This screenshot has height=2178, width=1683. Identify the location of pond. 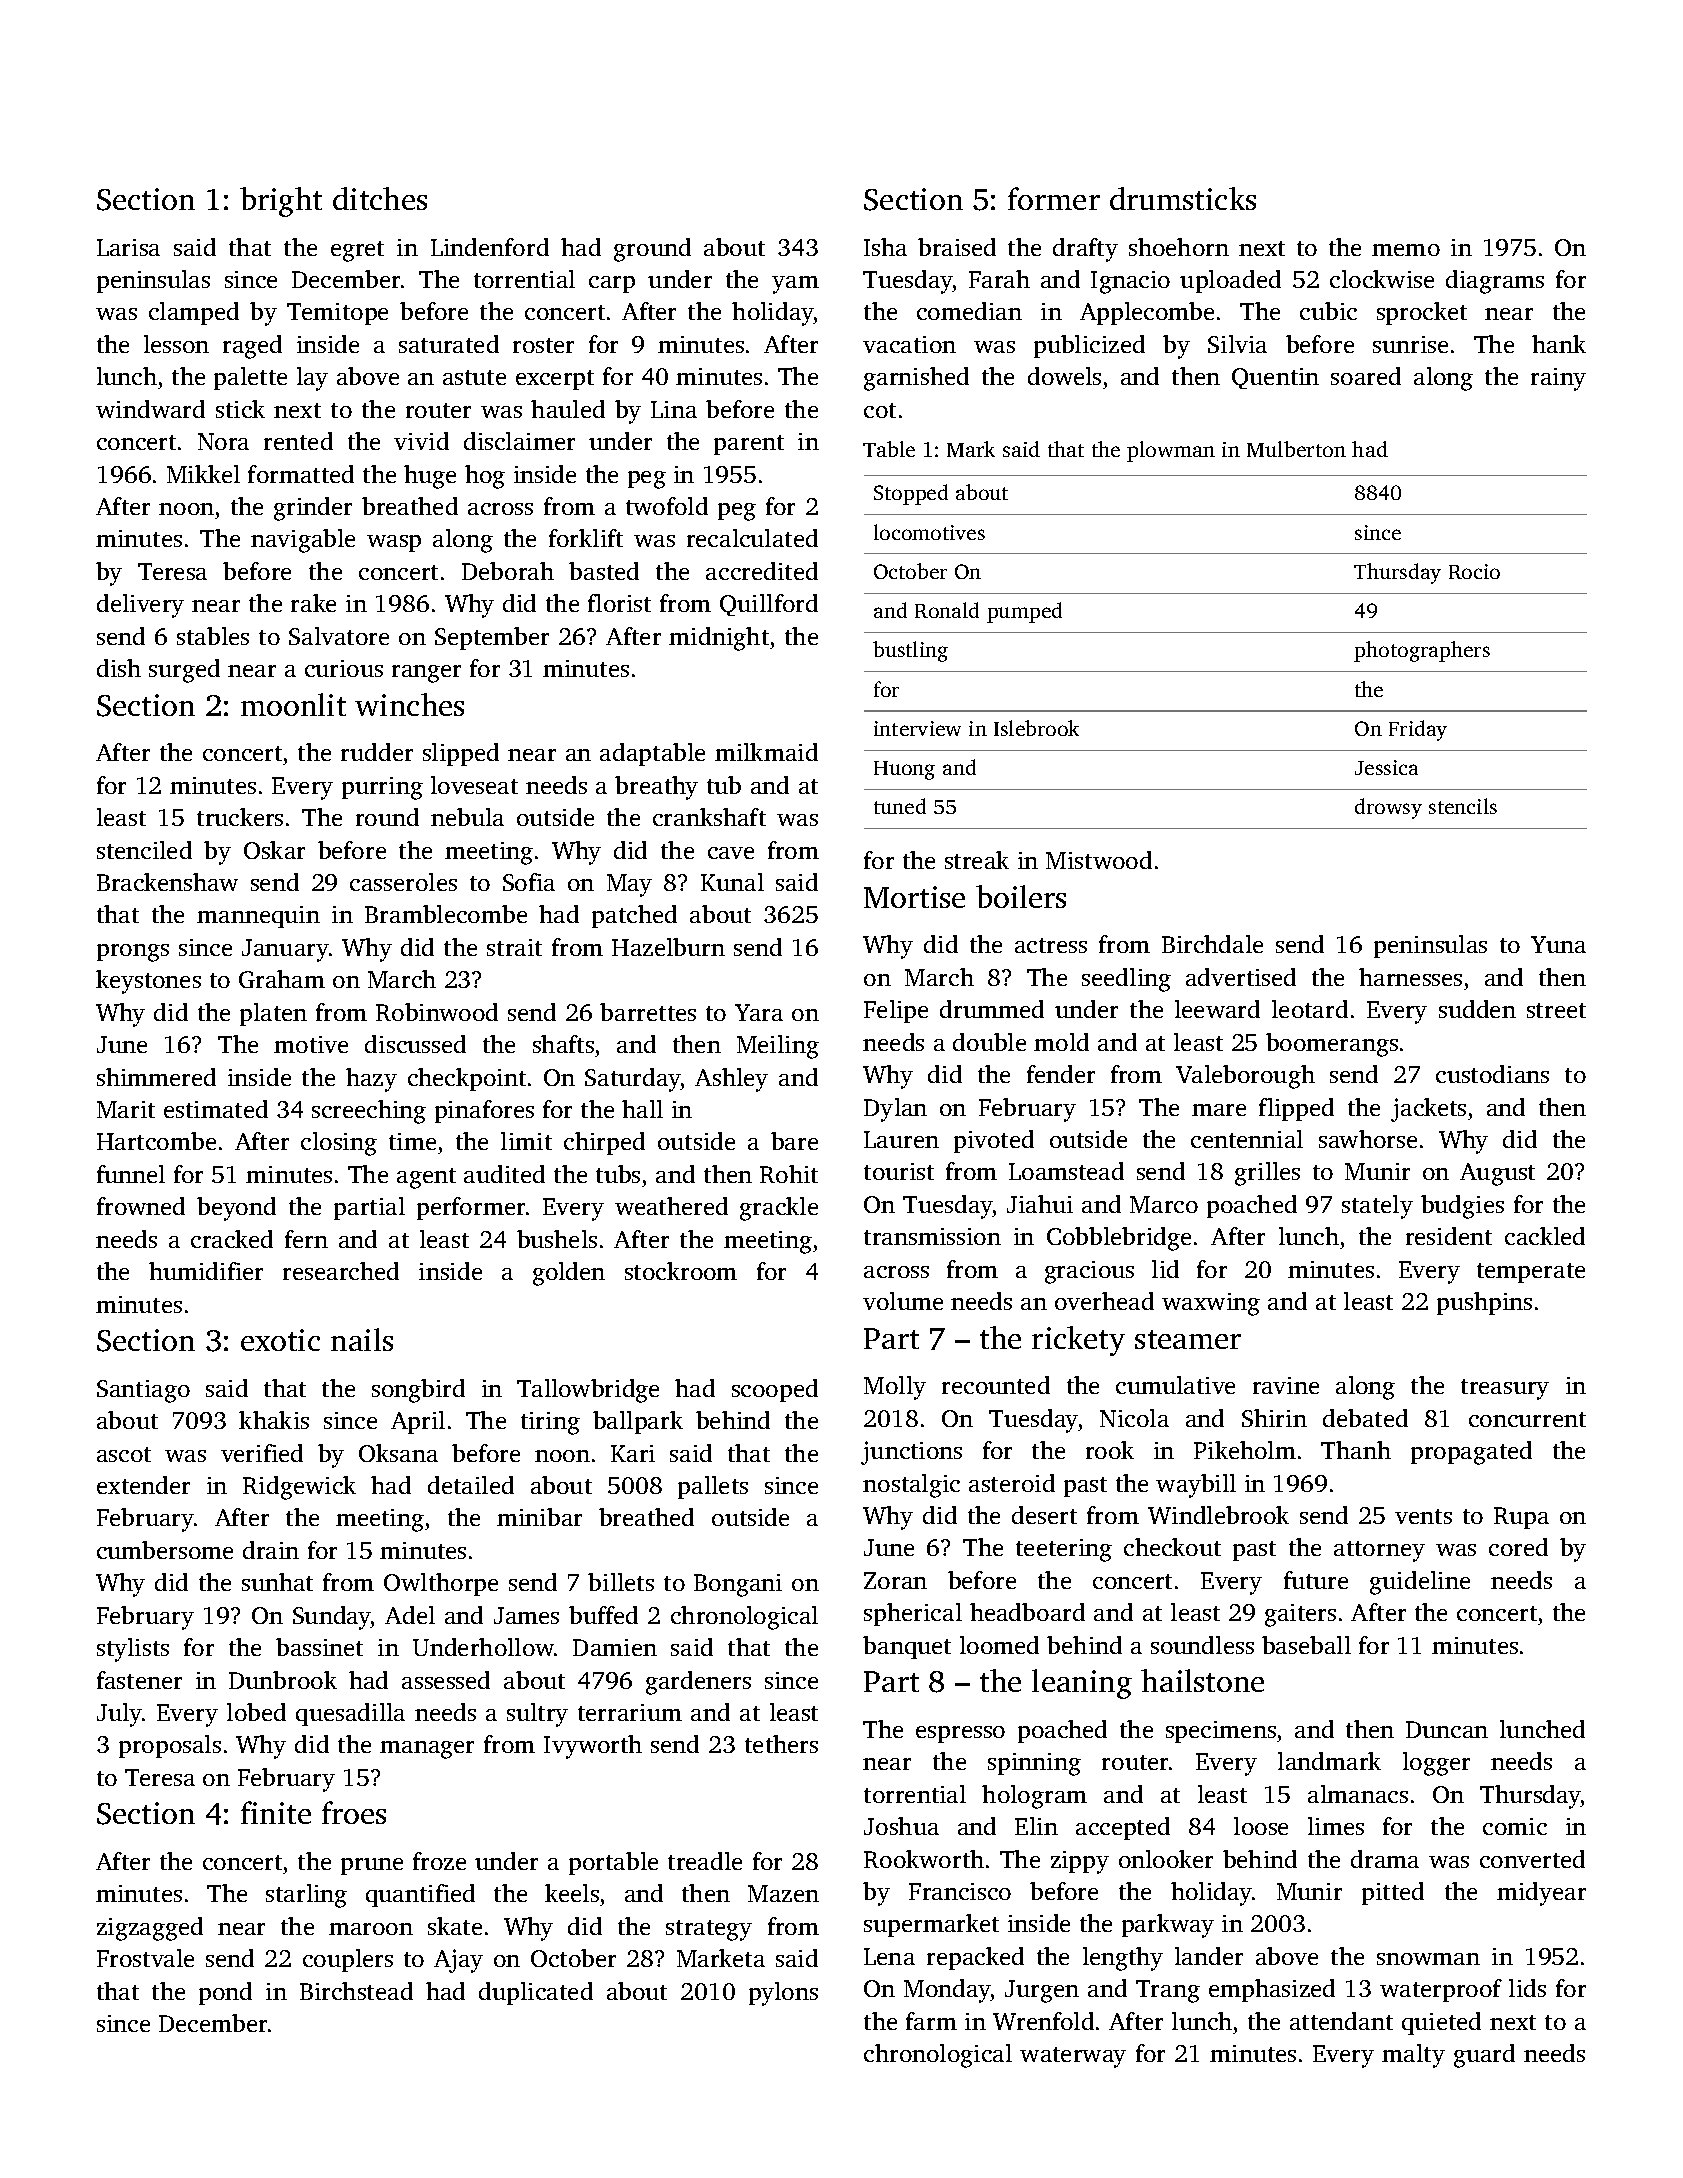
(225, 1993).
